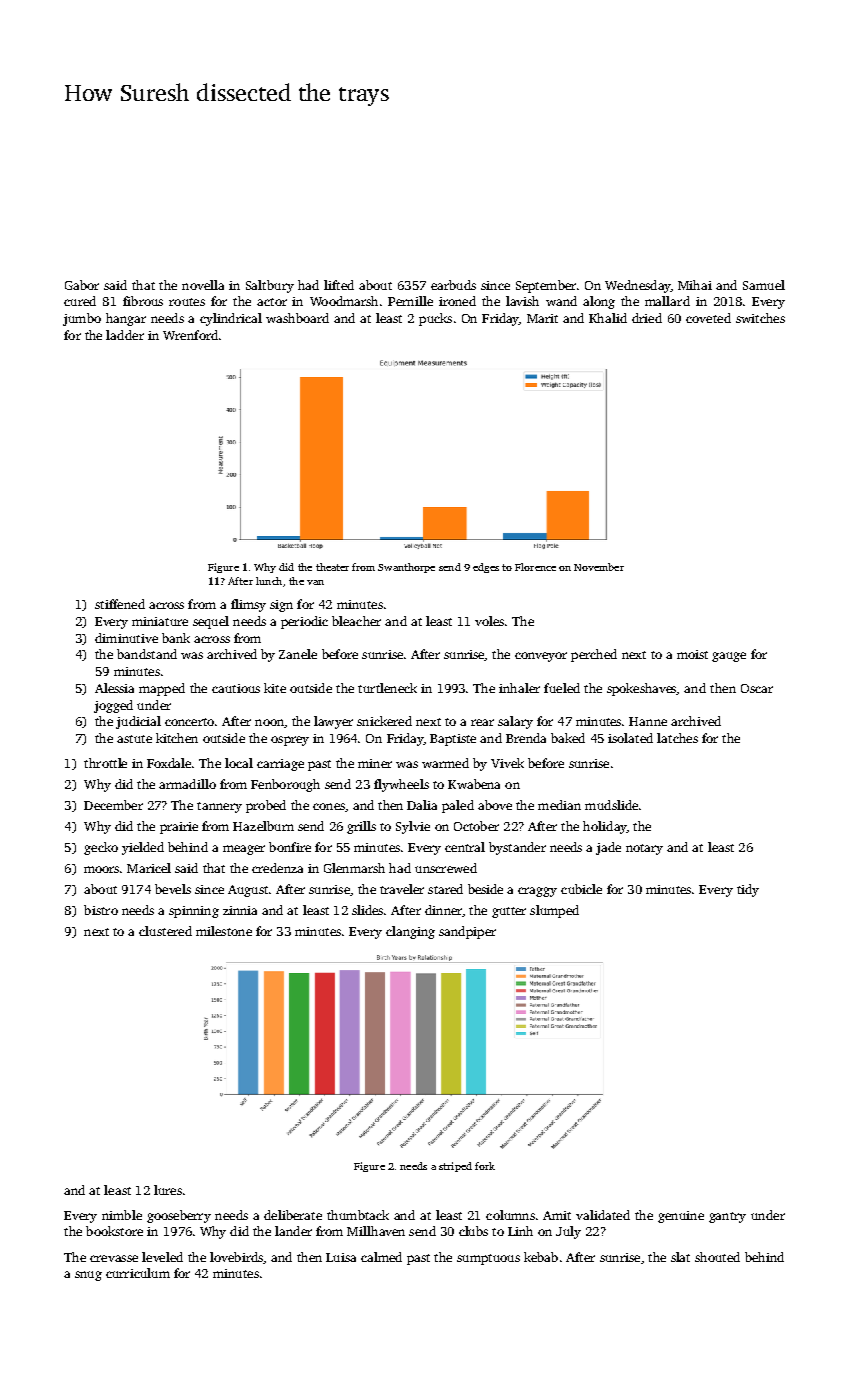  What do you see at coordinates (453, 285) in the screenshot?
I see `earbuds` at bounding box center [453, 285].
